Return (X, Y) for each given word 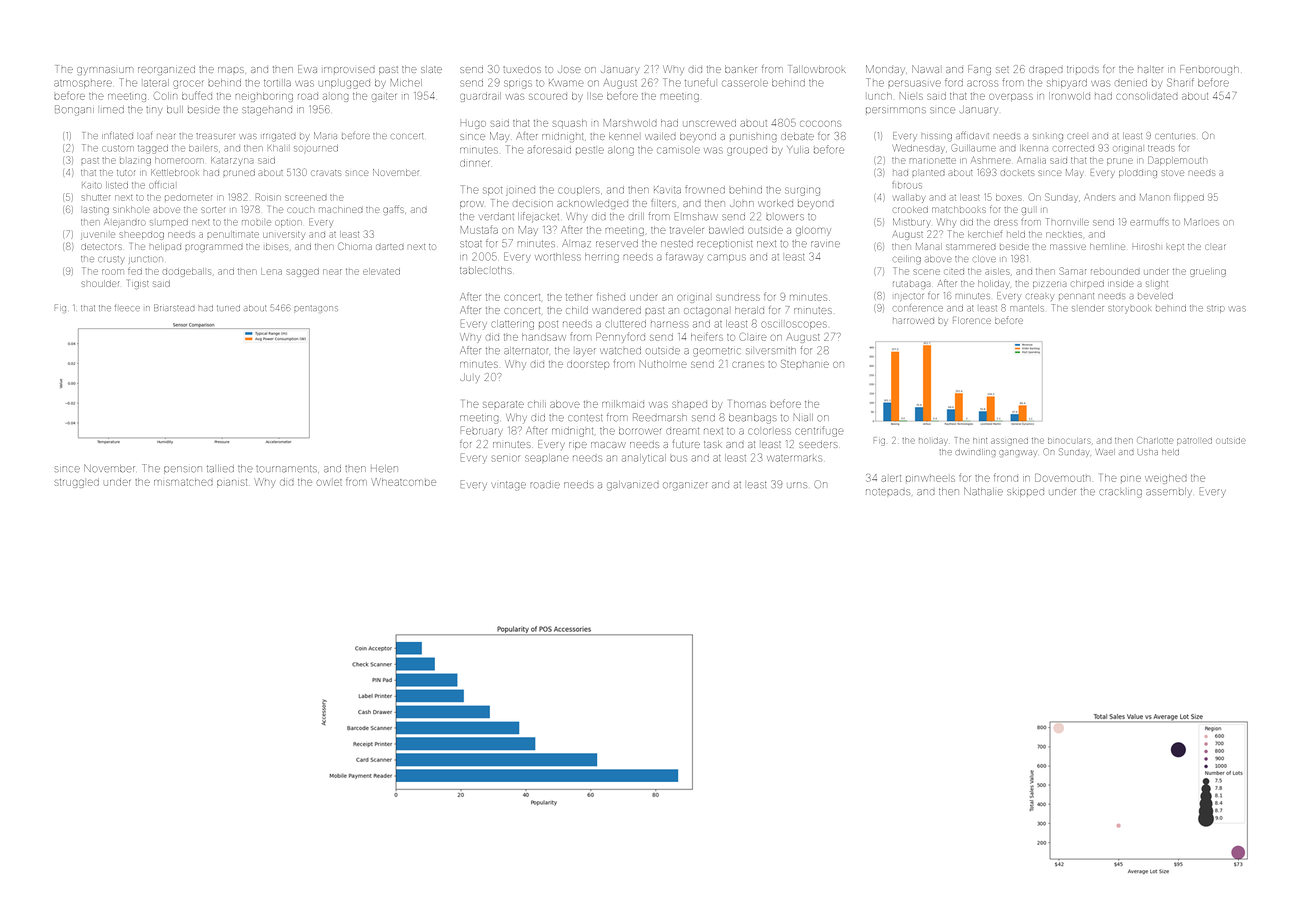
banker (741, 70)
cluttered (626, 324)
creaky (1039, 297)
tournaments (286, 469)
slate (431, 69)
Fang (979, 70)
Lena (271, 271)
